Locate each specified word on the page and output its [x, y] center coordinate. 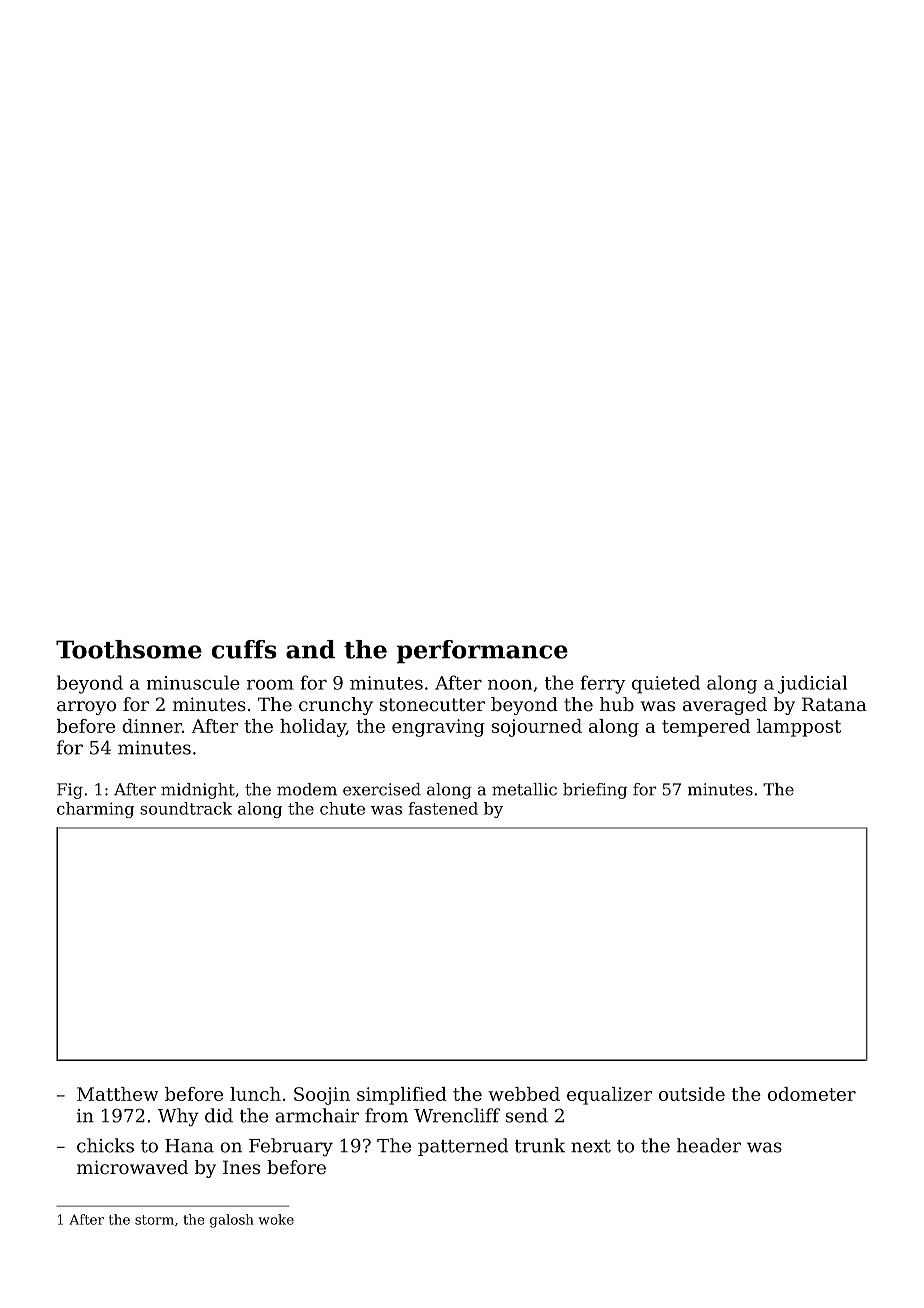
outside [692, 1094]
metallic [524, 789]
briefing [595, 791]
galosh [232, 1221]
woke [276, 1219]
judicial [812, 684]
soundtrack [186, 808]
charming [95, 810]
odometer [812, 1094]
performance [482, 652]
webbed [524, 1094]
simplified [402, 1096]
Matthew [118, 1094]
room [270, 685]
